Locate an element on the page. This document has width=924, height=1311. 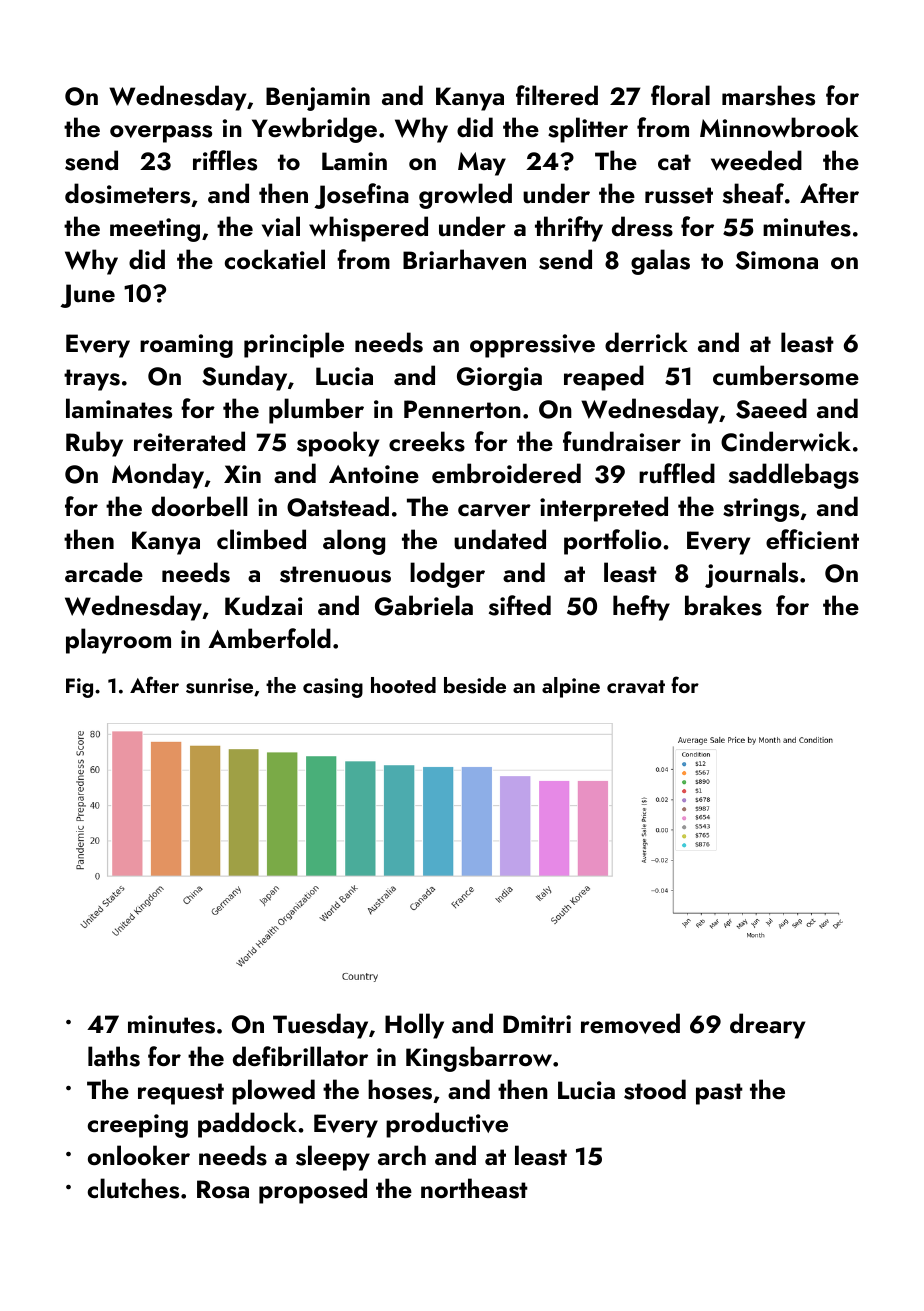
arcade is located at coordinates (104, 572).
